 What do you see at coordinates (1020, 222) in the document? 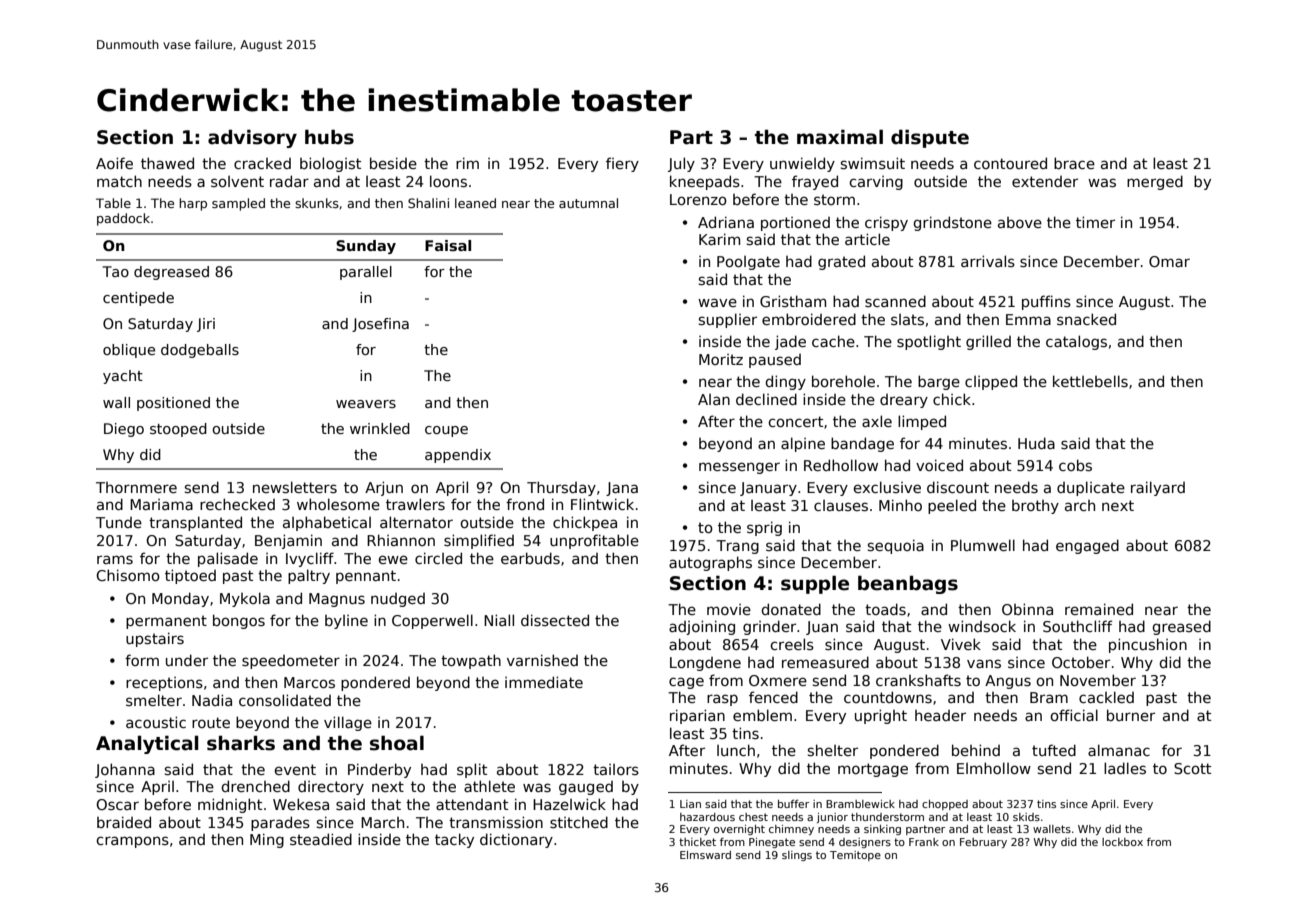
I see `above` at bounding box center [1020, 222].
